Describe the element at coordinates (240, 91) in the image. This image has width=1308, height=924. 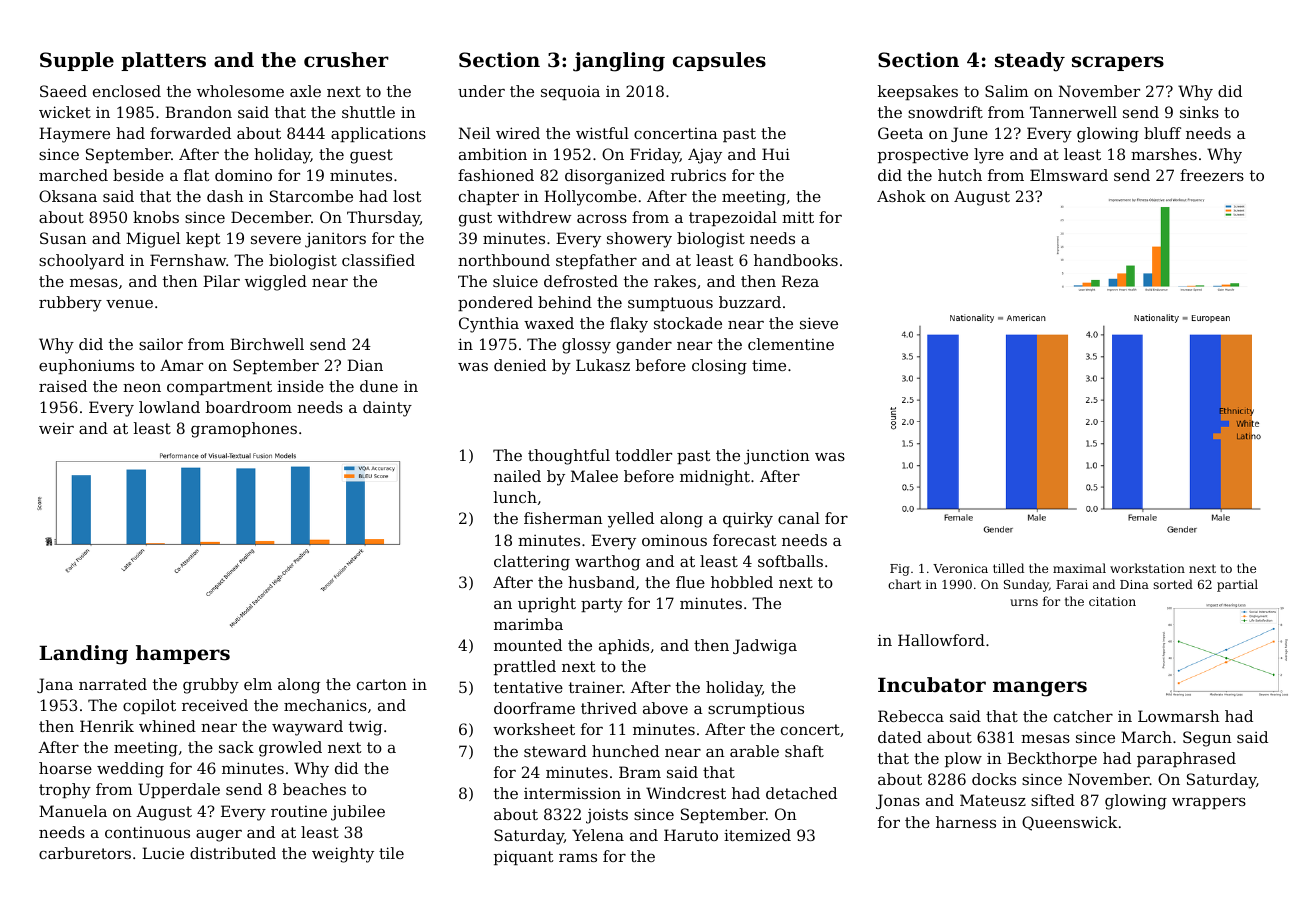
I see `wholesome` at that location.
